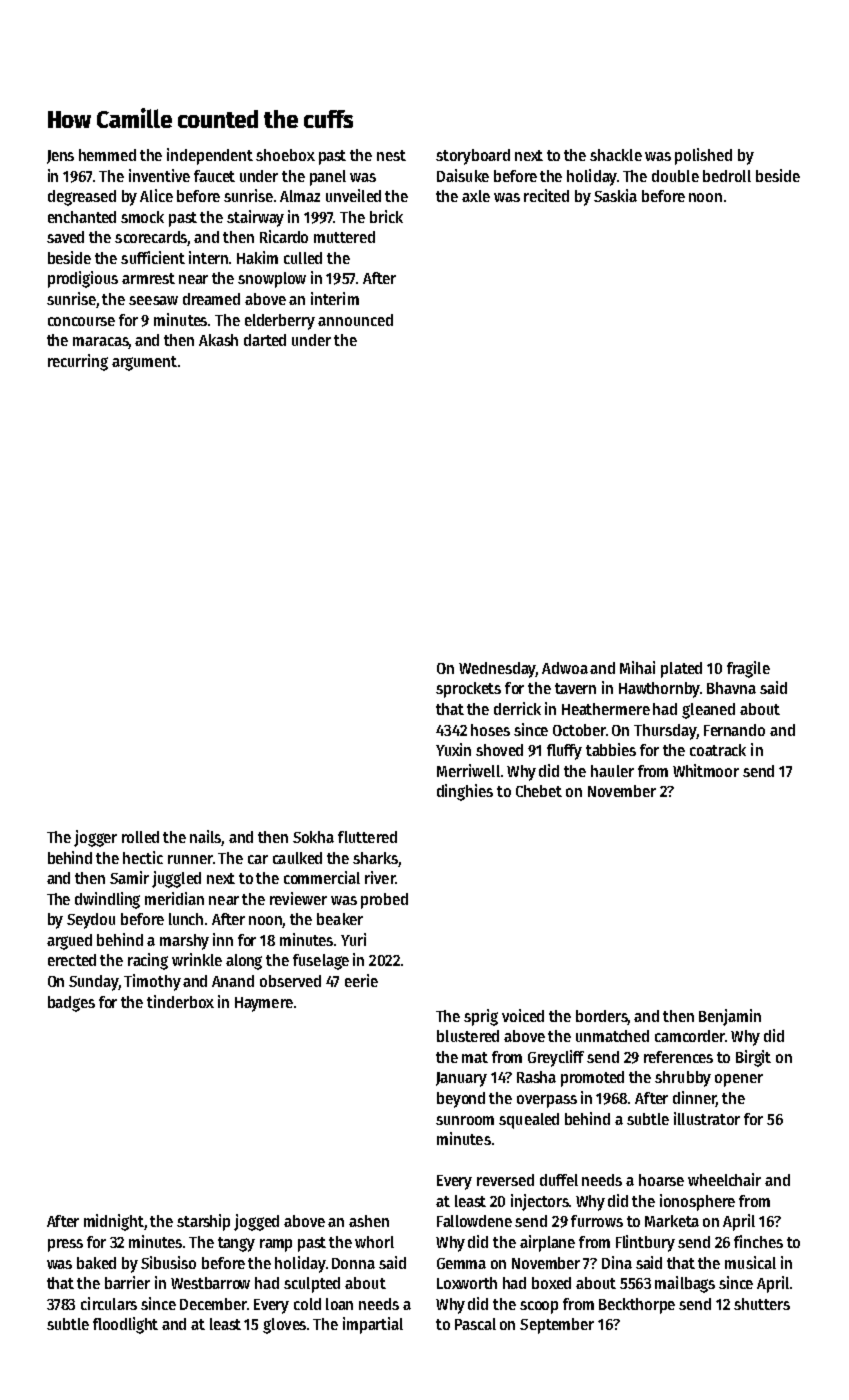 The width and height of the page is (849, 1400). Describe the element at coordinates (386, 216) in the page. I see `brick` at that location.
